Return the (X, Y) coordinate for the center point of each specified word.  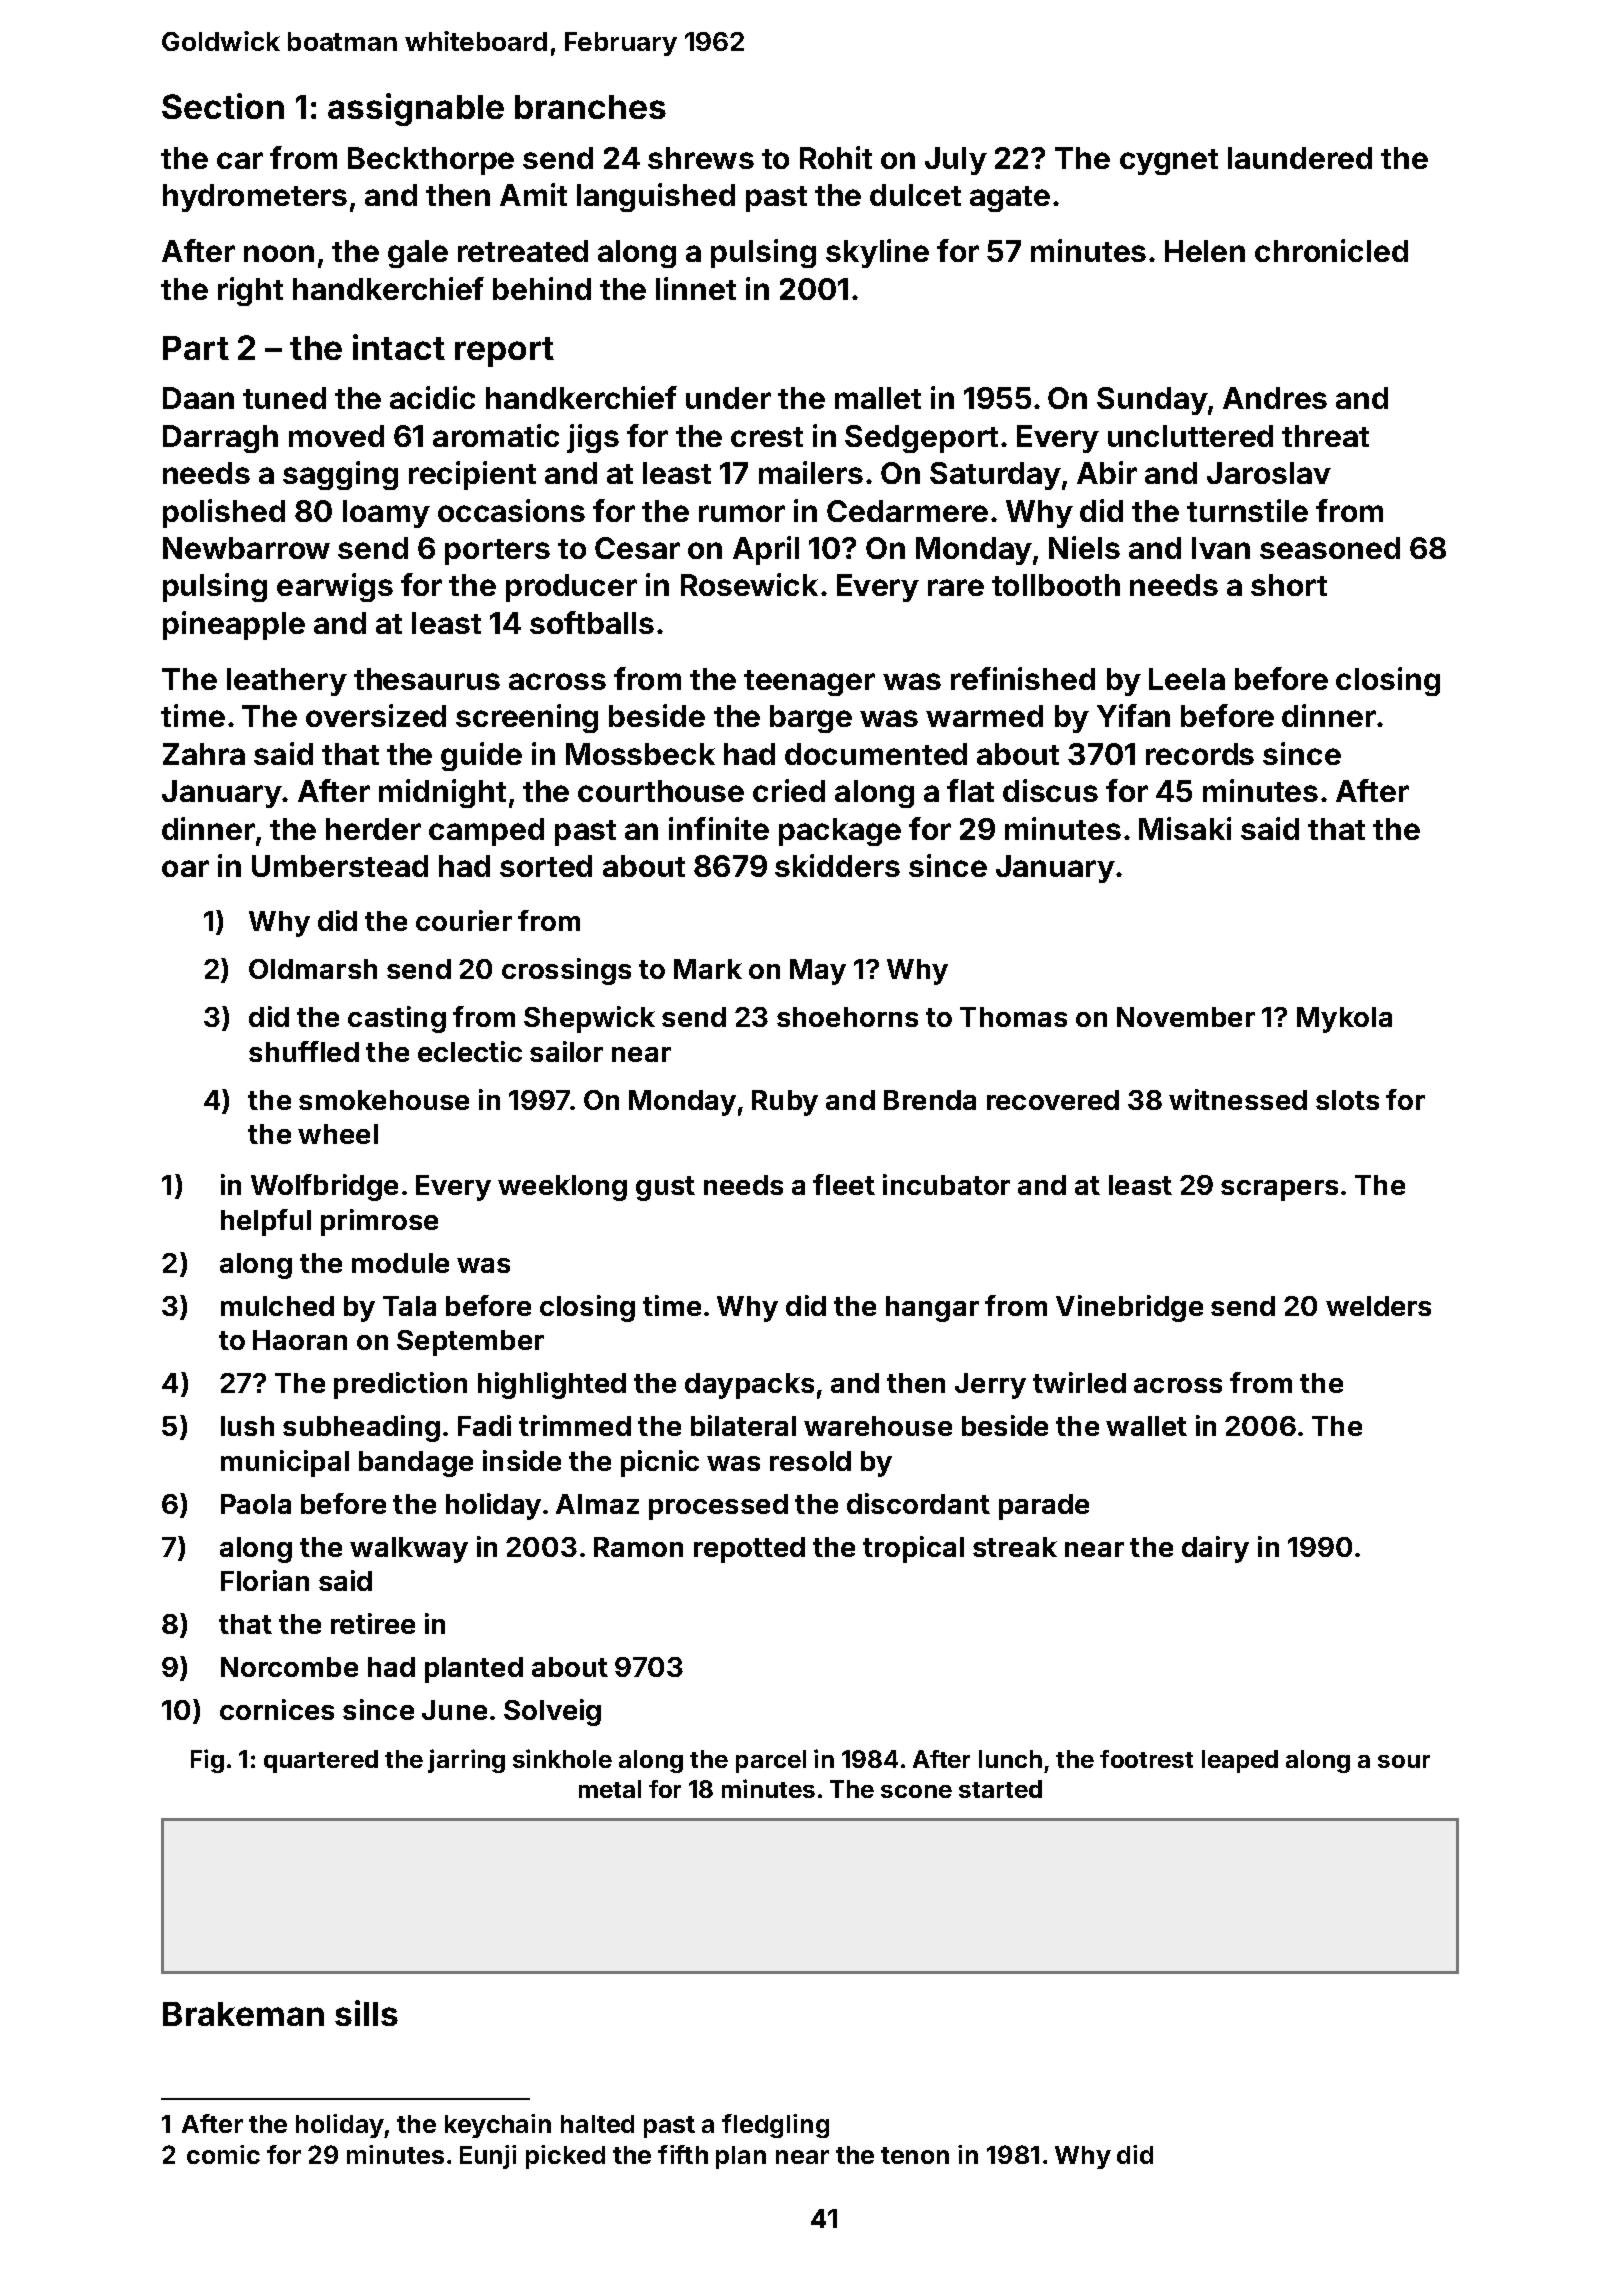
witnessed (1238, 1099)
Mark (708, 969)
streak (1015, 1547)
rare (956, 587)
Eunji (488, 2157)
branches (590, 107)
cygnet (1169, 162)
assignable (416, 109)
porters (497, 552)
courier (464, 920)
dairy (1215, 1549)
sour (1404, 1761)
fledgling (775, 2126)
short (1289, 585)
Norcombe (289, 1667)
